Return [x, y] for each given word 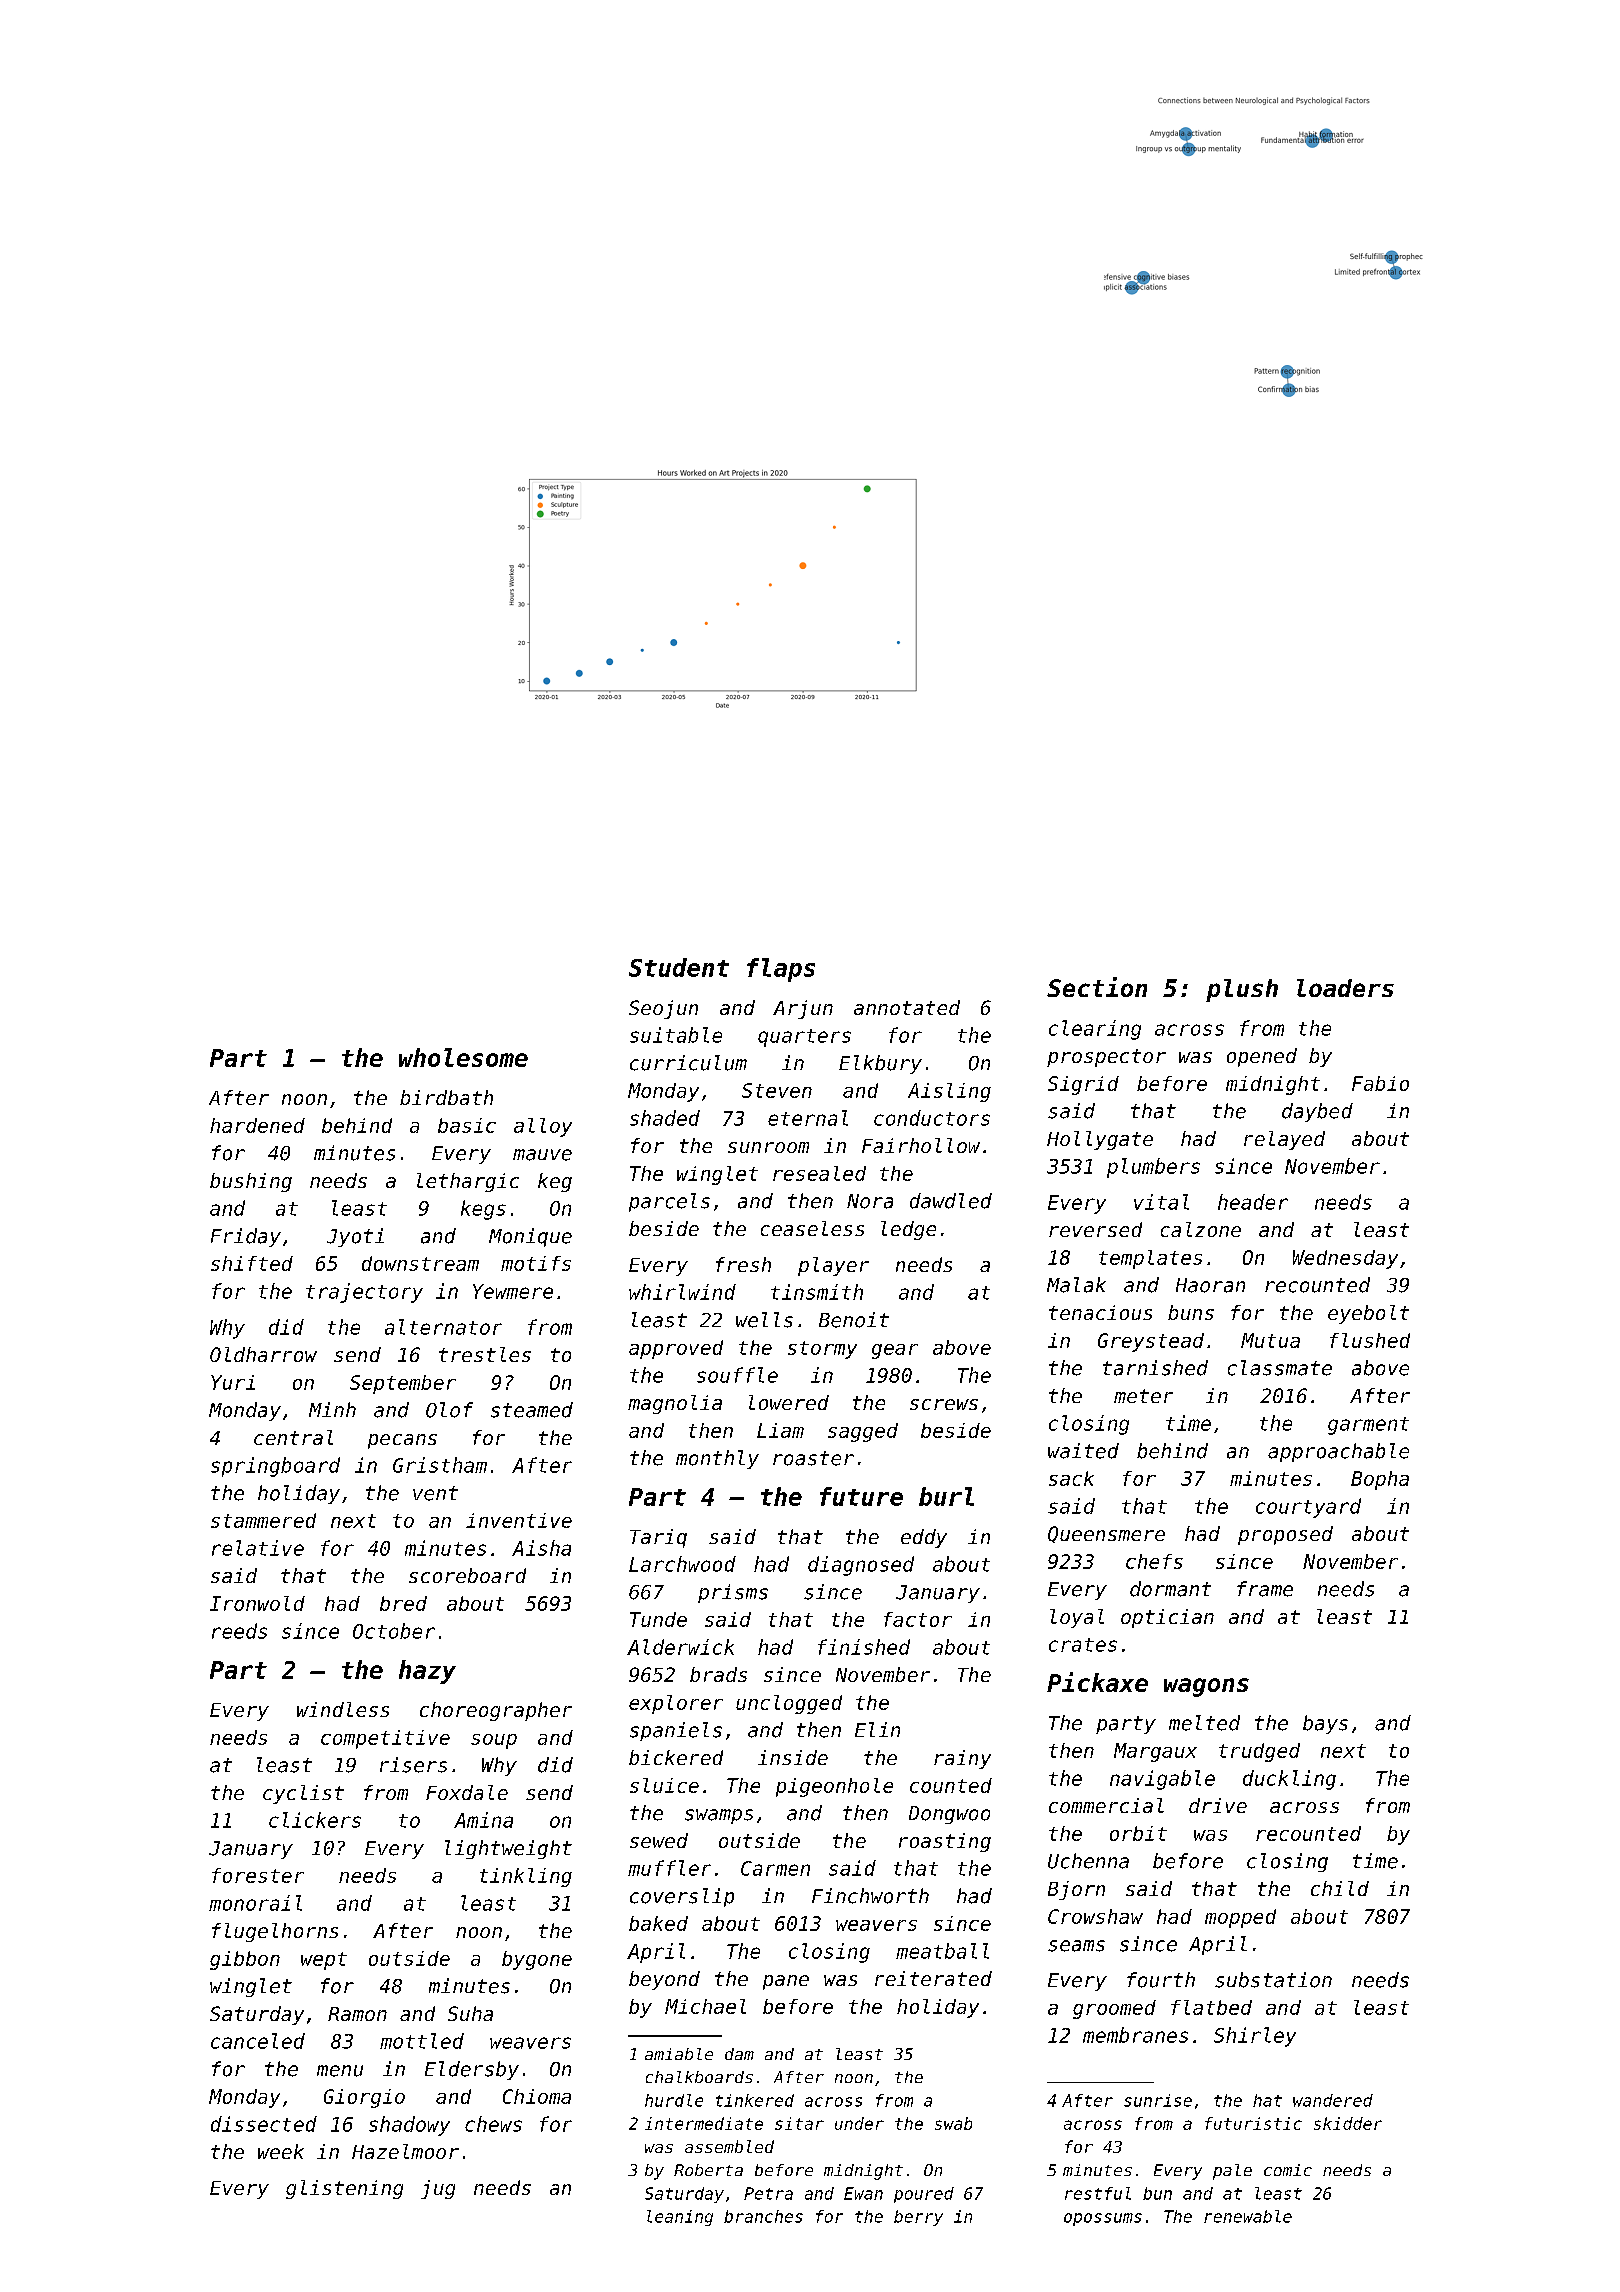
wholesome [463, 1057]
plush [1242, 990]
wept [324, 1961]
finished [864, 1647]
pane [786, 1982]
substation [1273, 1980]
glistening [344, 2189]
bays [1325, 1724]
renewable [1248, 2216]
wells [764, 1320]
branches [763, 2216]
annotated [907, 1007]
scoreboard [467, 1575]
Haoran [1210, 1285]
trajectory [364, 1293]
